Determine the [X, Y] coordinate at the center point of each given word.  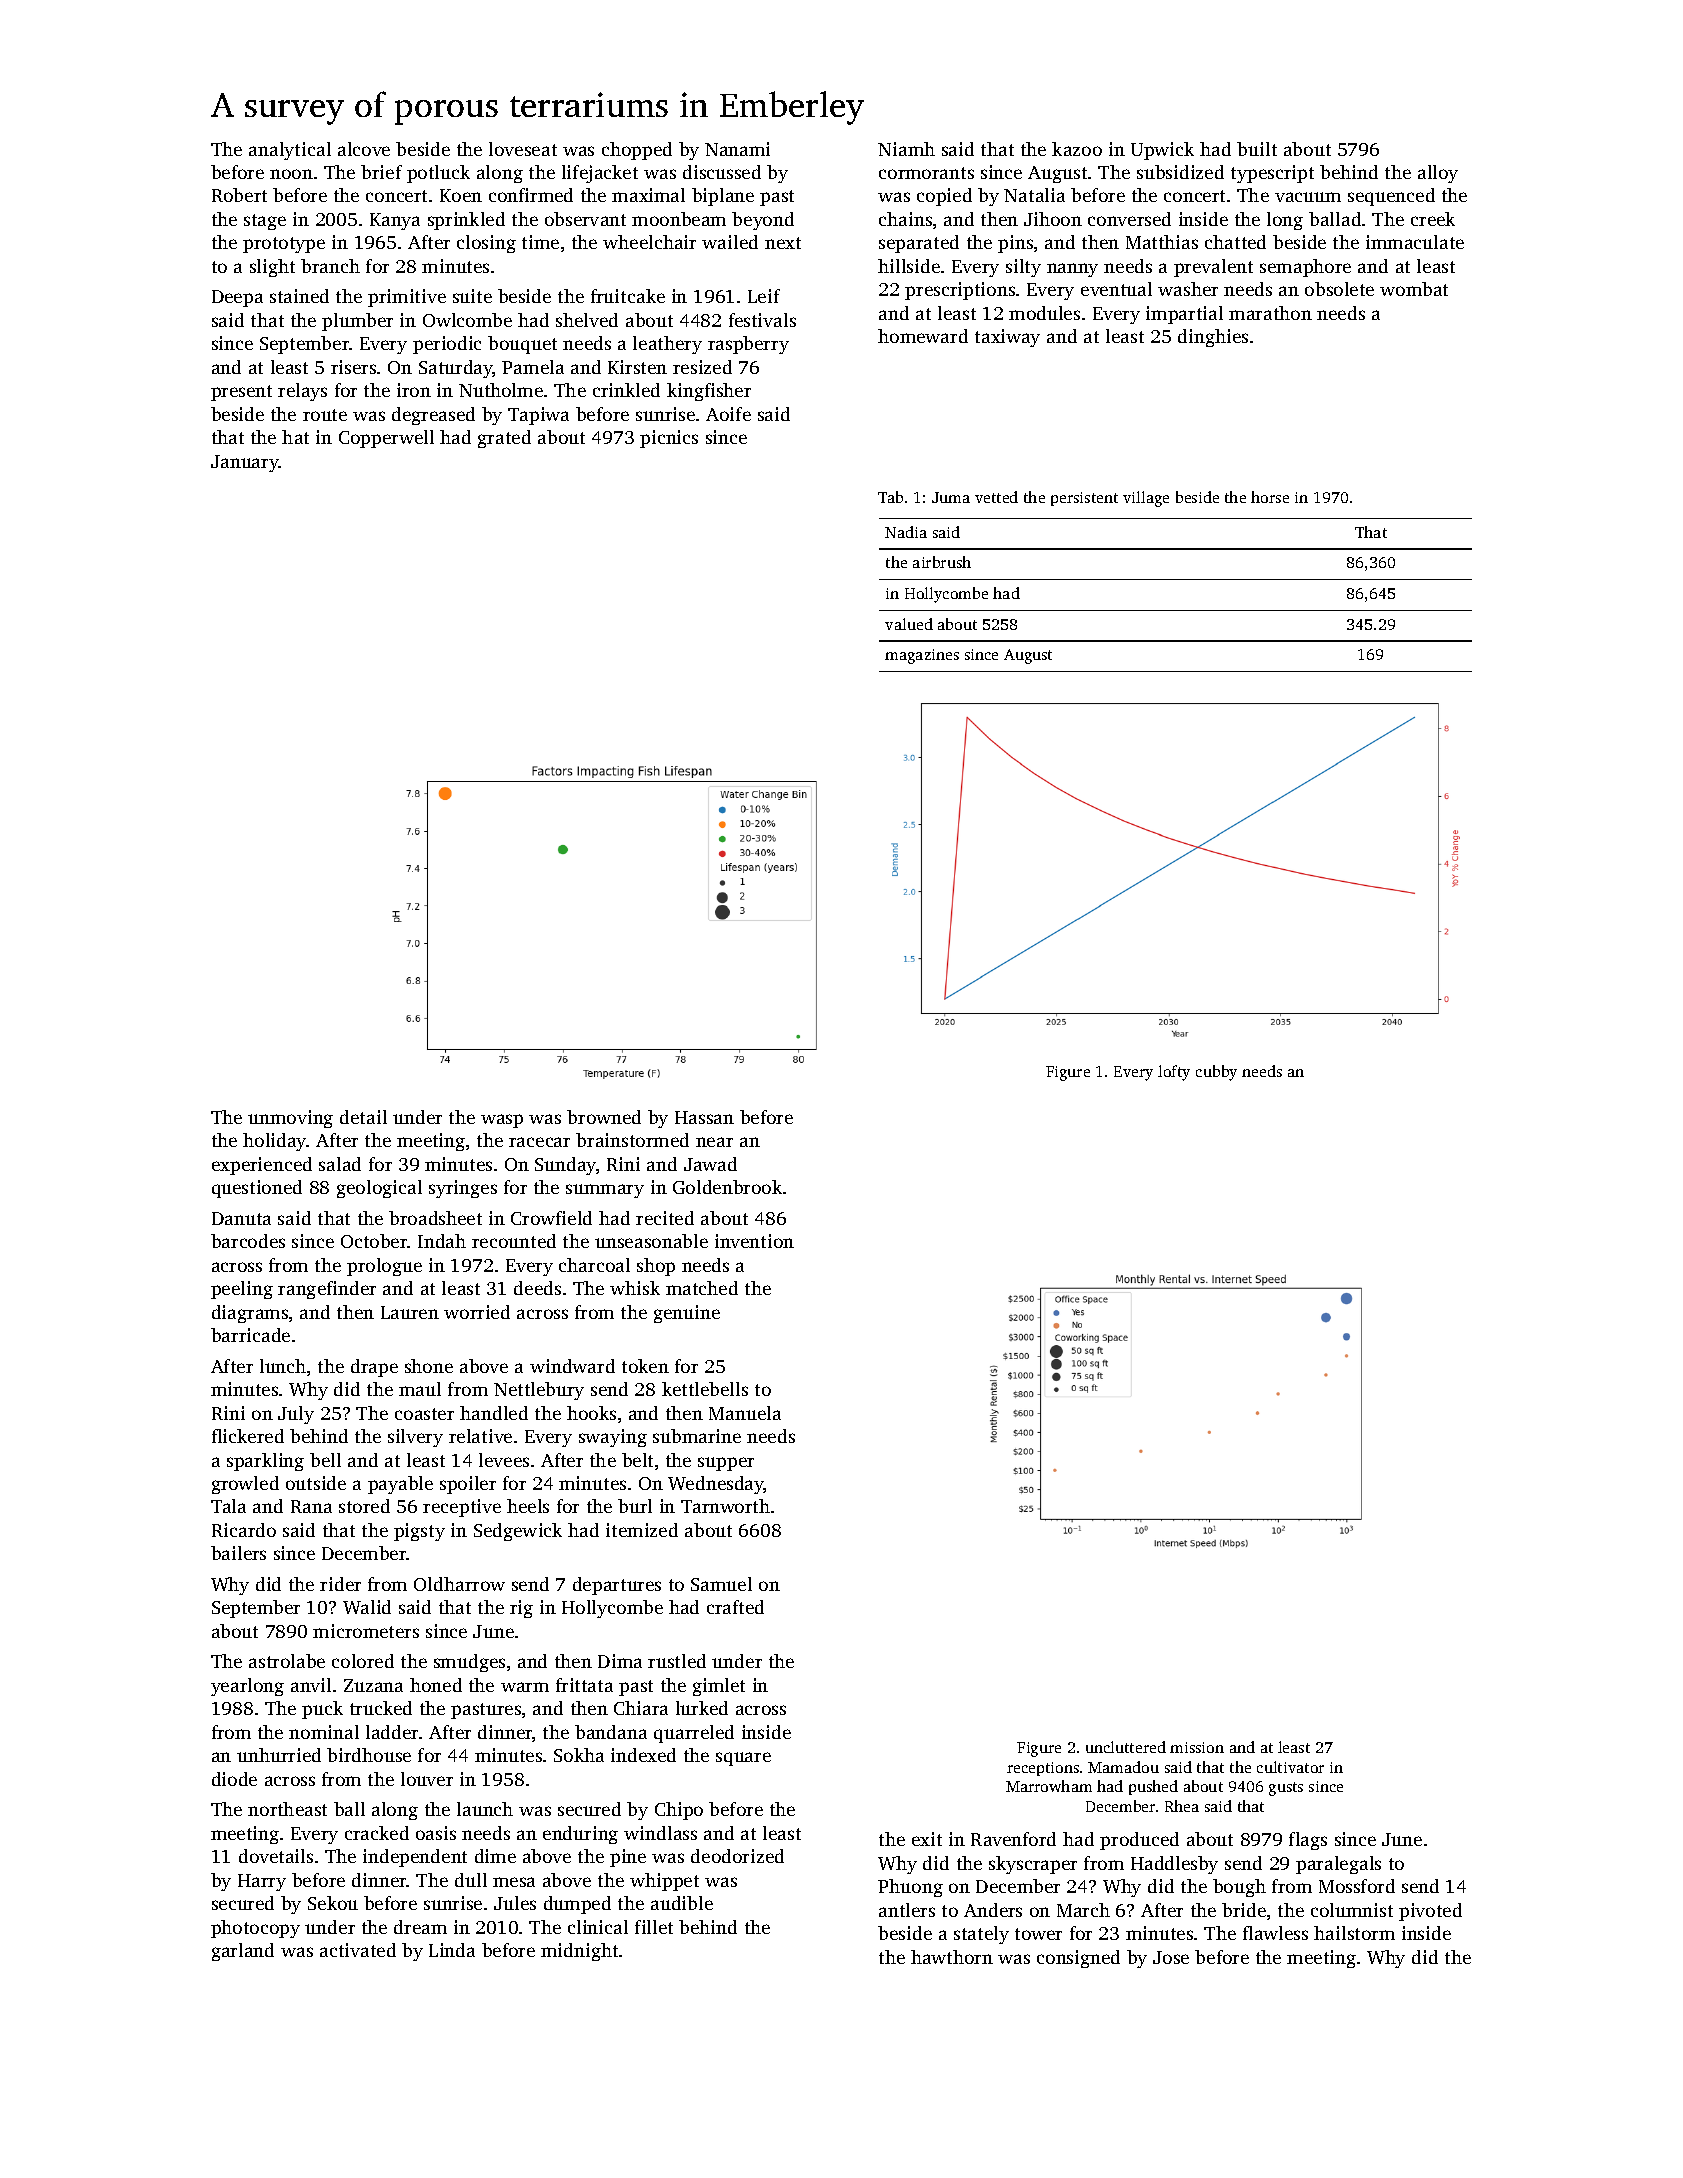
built [1257, 149]
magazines [922, 656]
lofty [1174, 1073]
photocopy [255, 1929]
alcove [364, 149]
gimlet [719, 1687]
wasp [502, 1121]
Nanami [737, 149]
